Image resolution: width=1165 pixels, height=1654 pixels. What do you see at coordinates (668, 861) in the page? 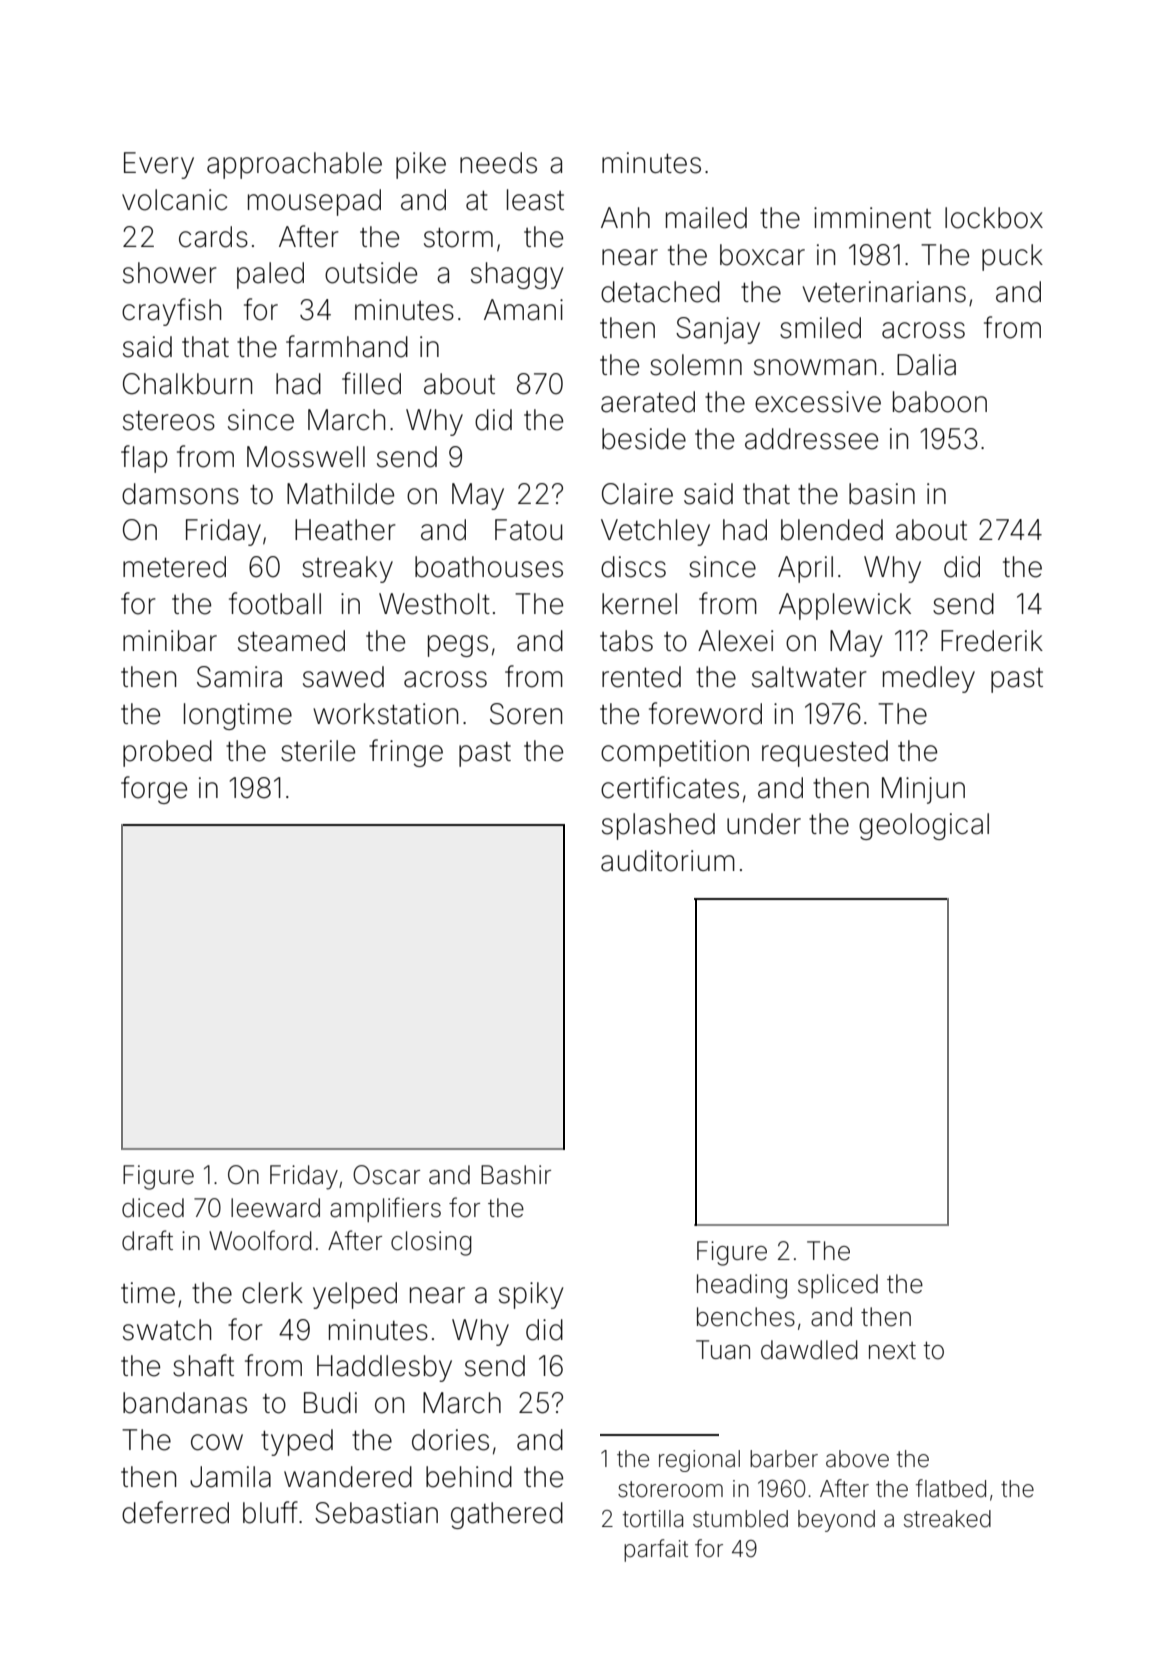
I see `auditorium` at bounding box center [668, 861].
